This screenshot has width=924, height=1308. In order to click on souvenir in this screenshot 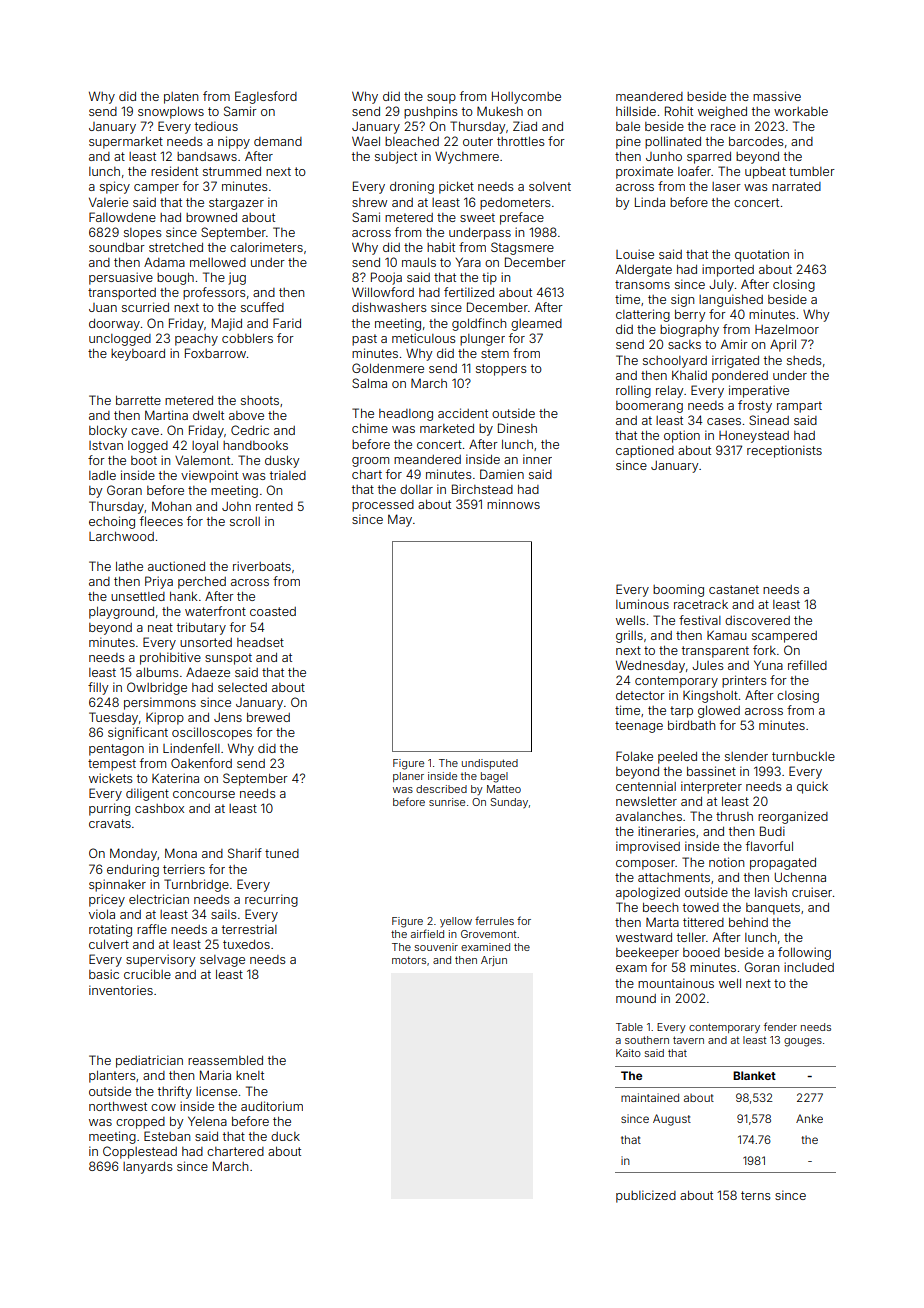, I will do `click(436, 947)`.
